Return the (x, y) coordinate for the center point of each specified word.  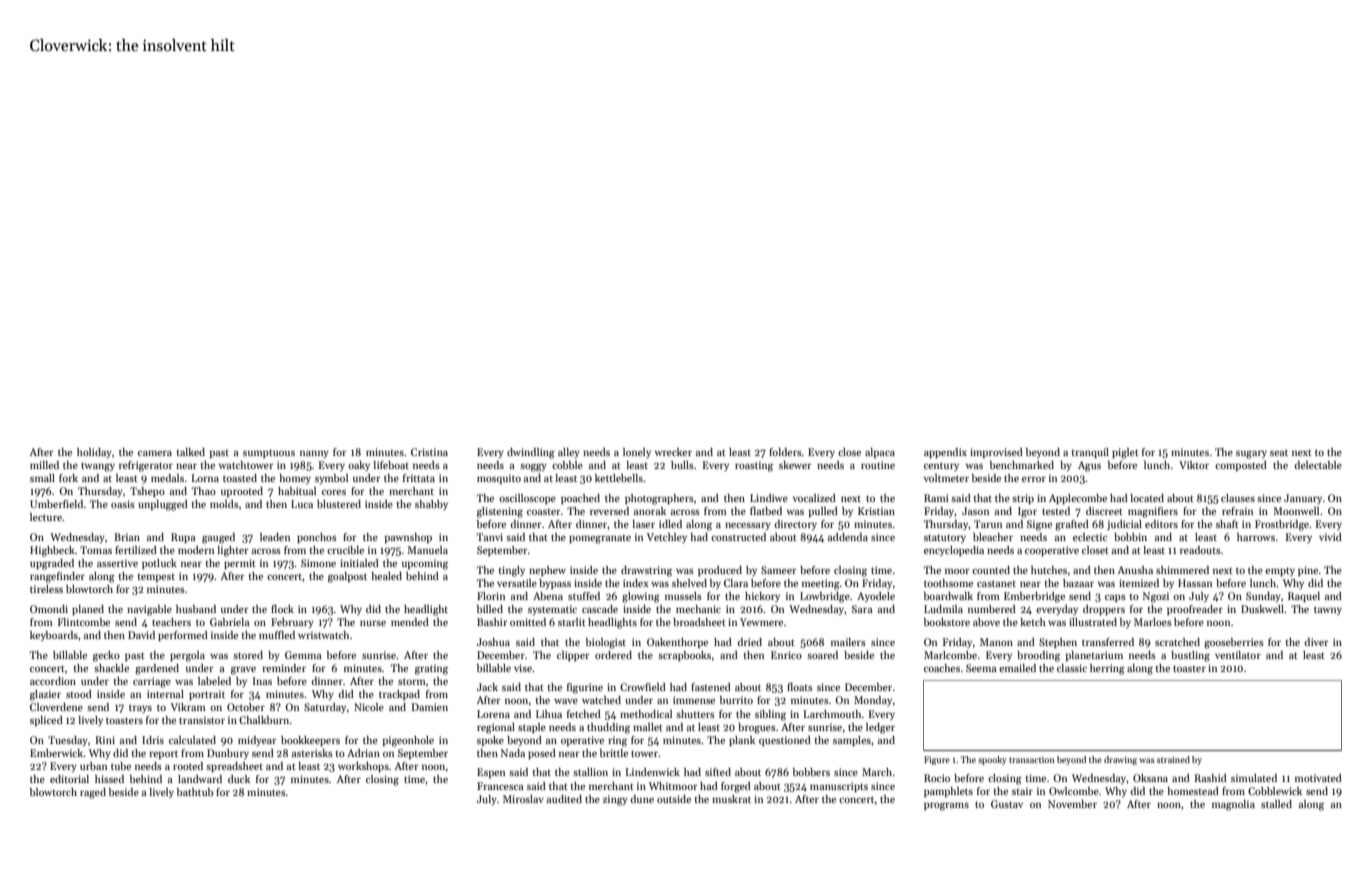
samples (852, 741)
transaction (1032, 759)
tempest (156, 578)
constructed (738, 537)
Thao (204, 491)
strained (1173, 759)
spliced (46, 721)
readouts (1200, 550)
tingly (512, 571)
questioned (785, 741)
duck (239, 779)
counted (991, 570)
